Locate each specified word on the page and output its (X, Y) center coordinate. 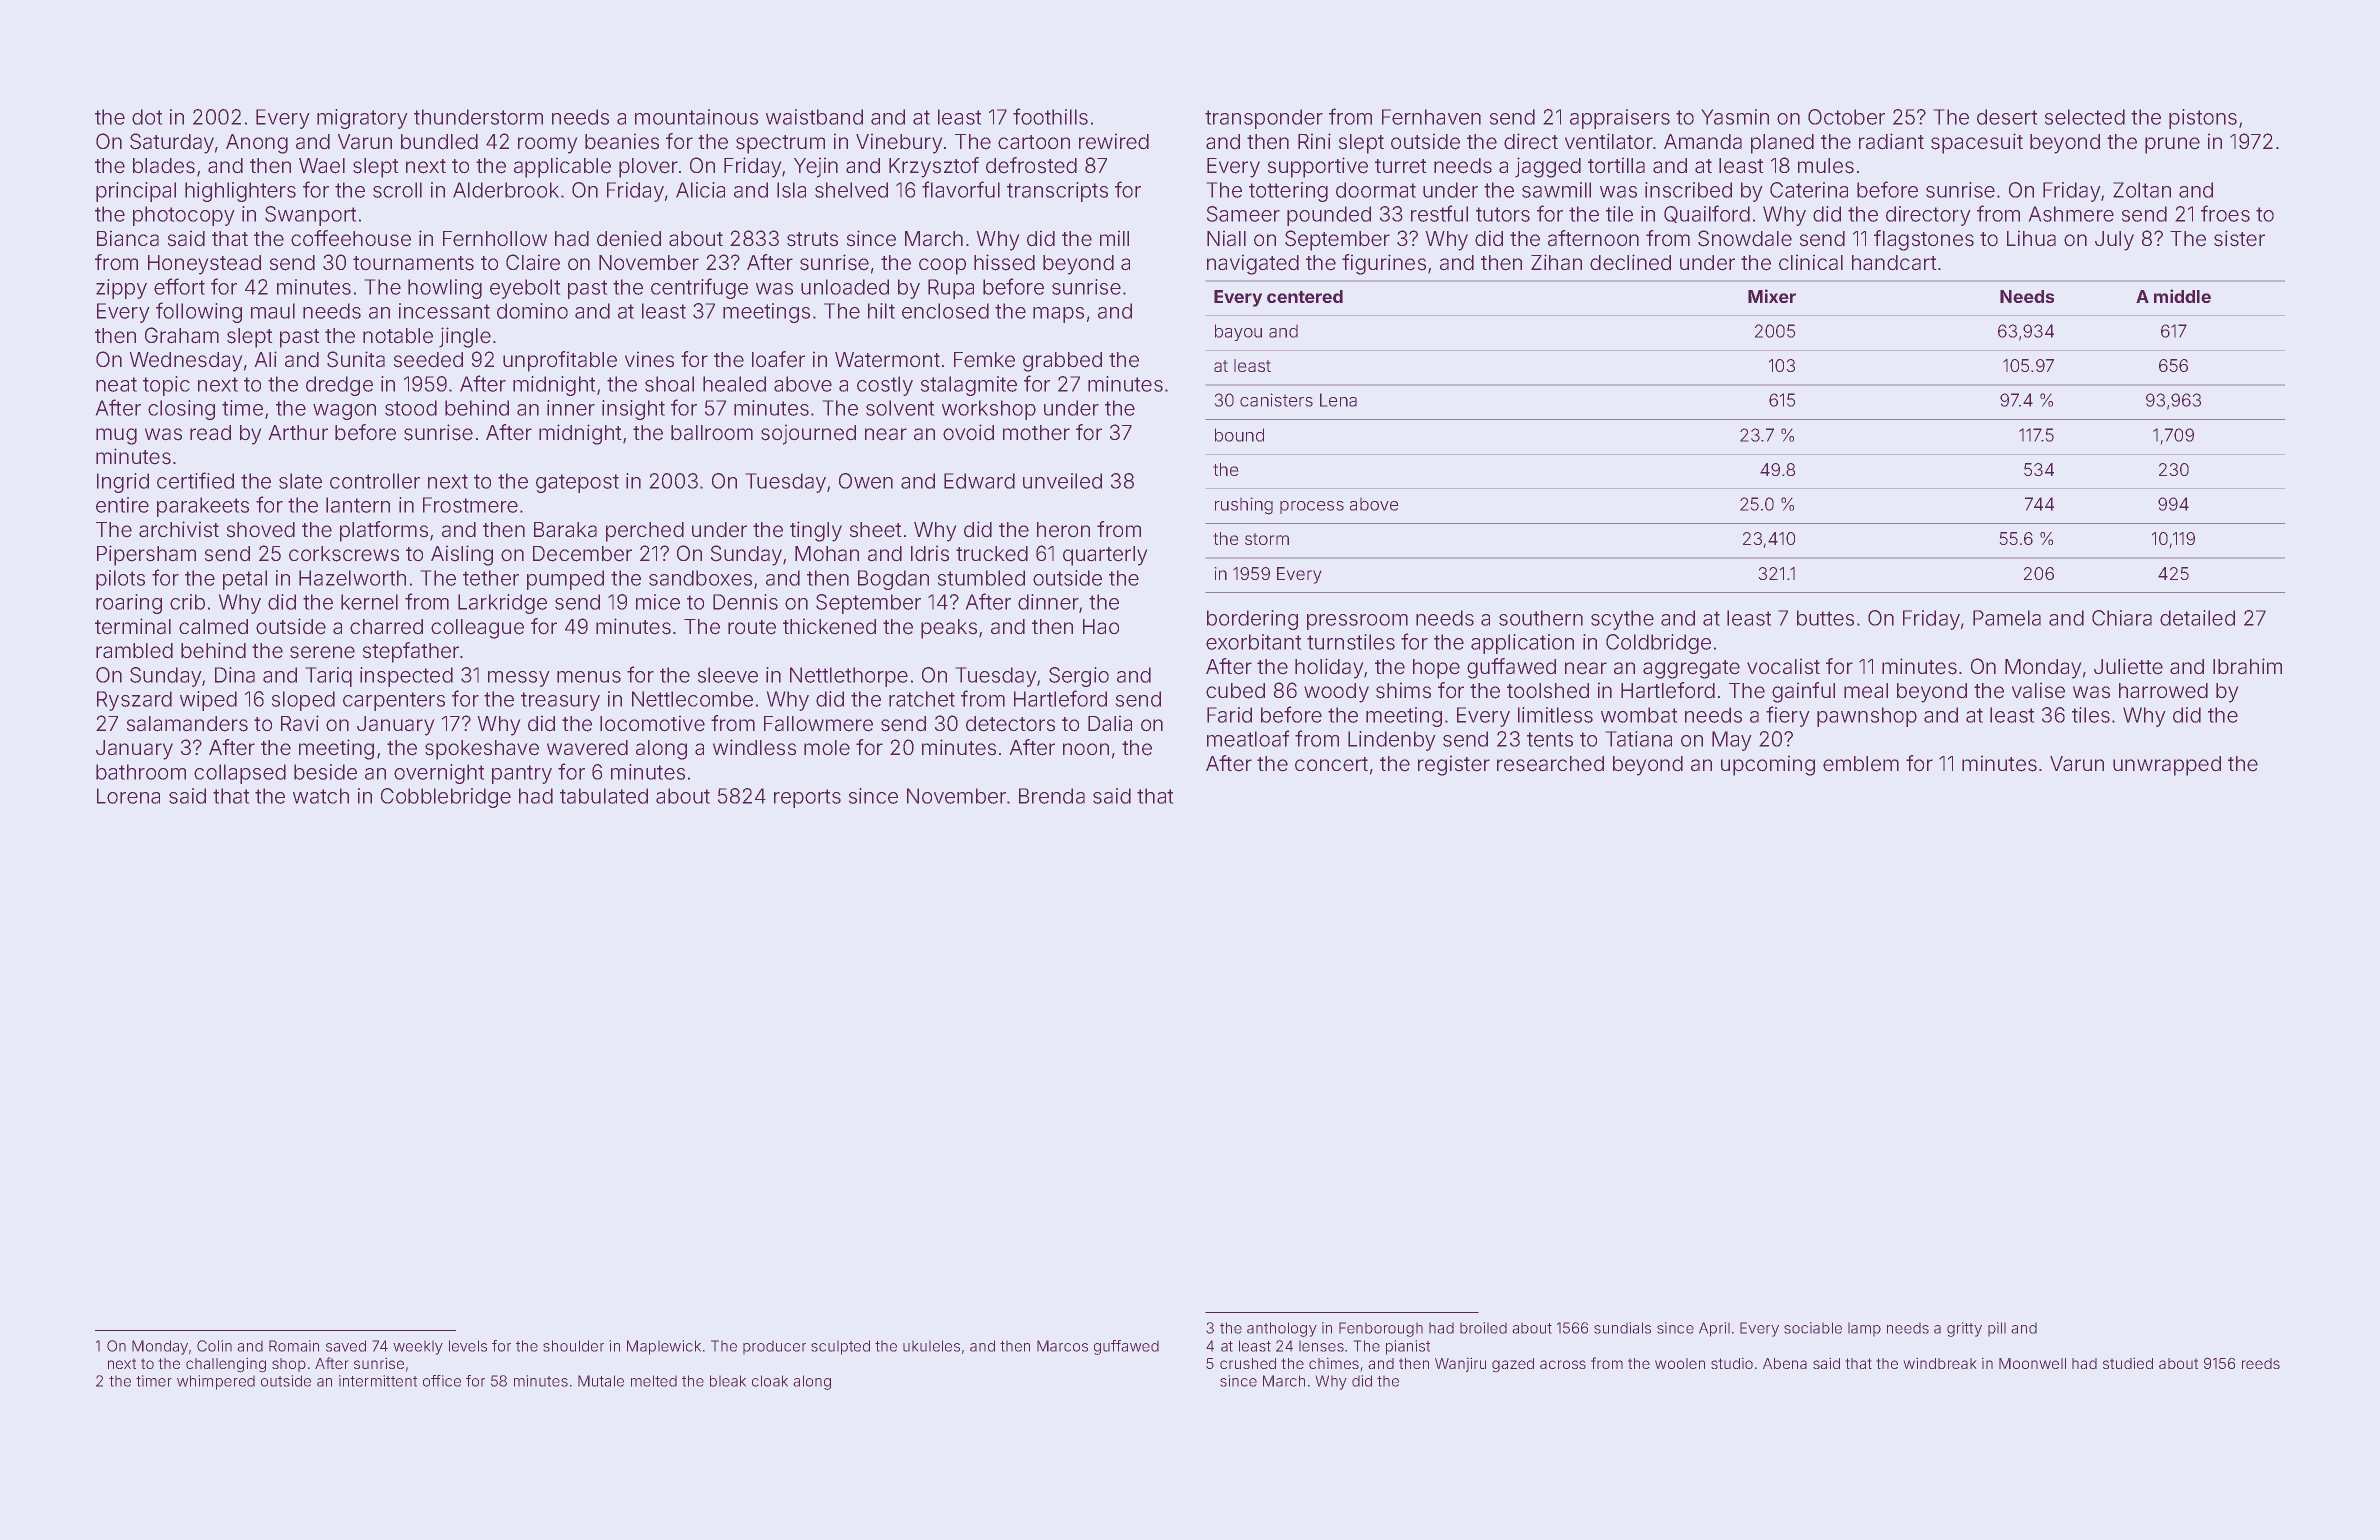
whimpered (216, 1382)
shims (1403, 691)
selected (2085, 117)
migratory (362, 119)
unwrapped (2167, 766)
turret (1400, 166)
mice (658, 602)
